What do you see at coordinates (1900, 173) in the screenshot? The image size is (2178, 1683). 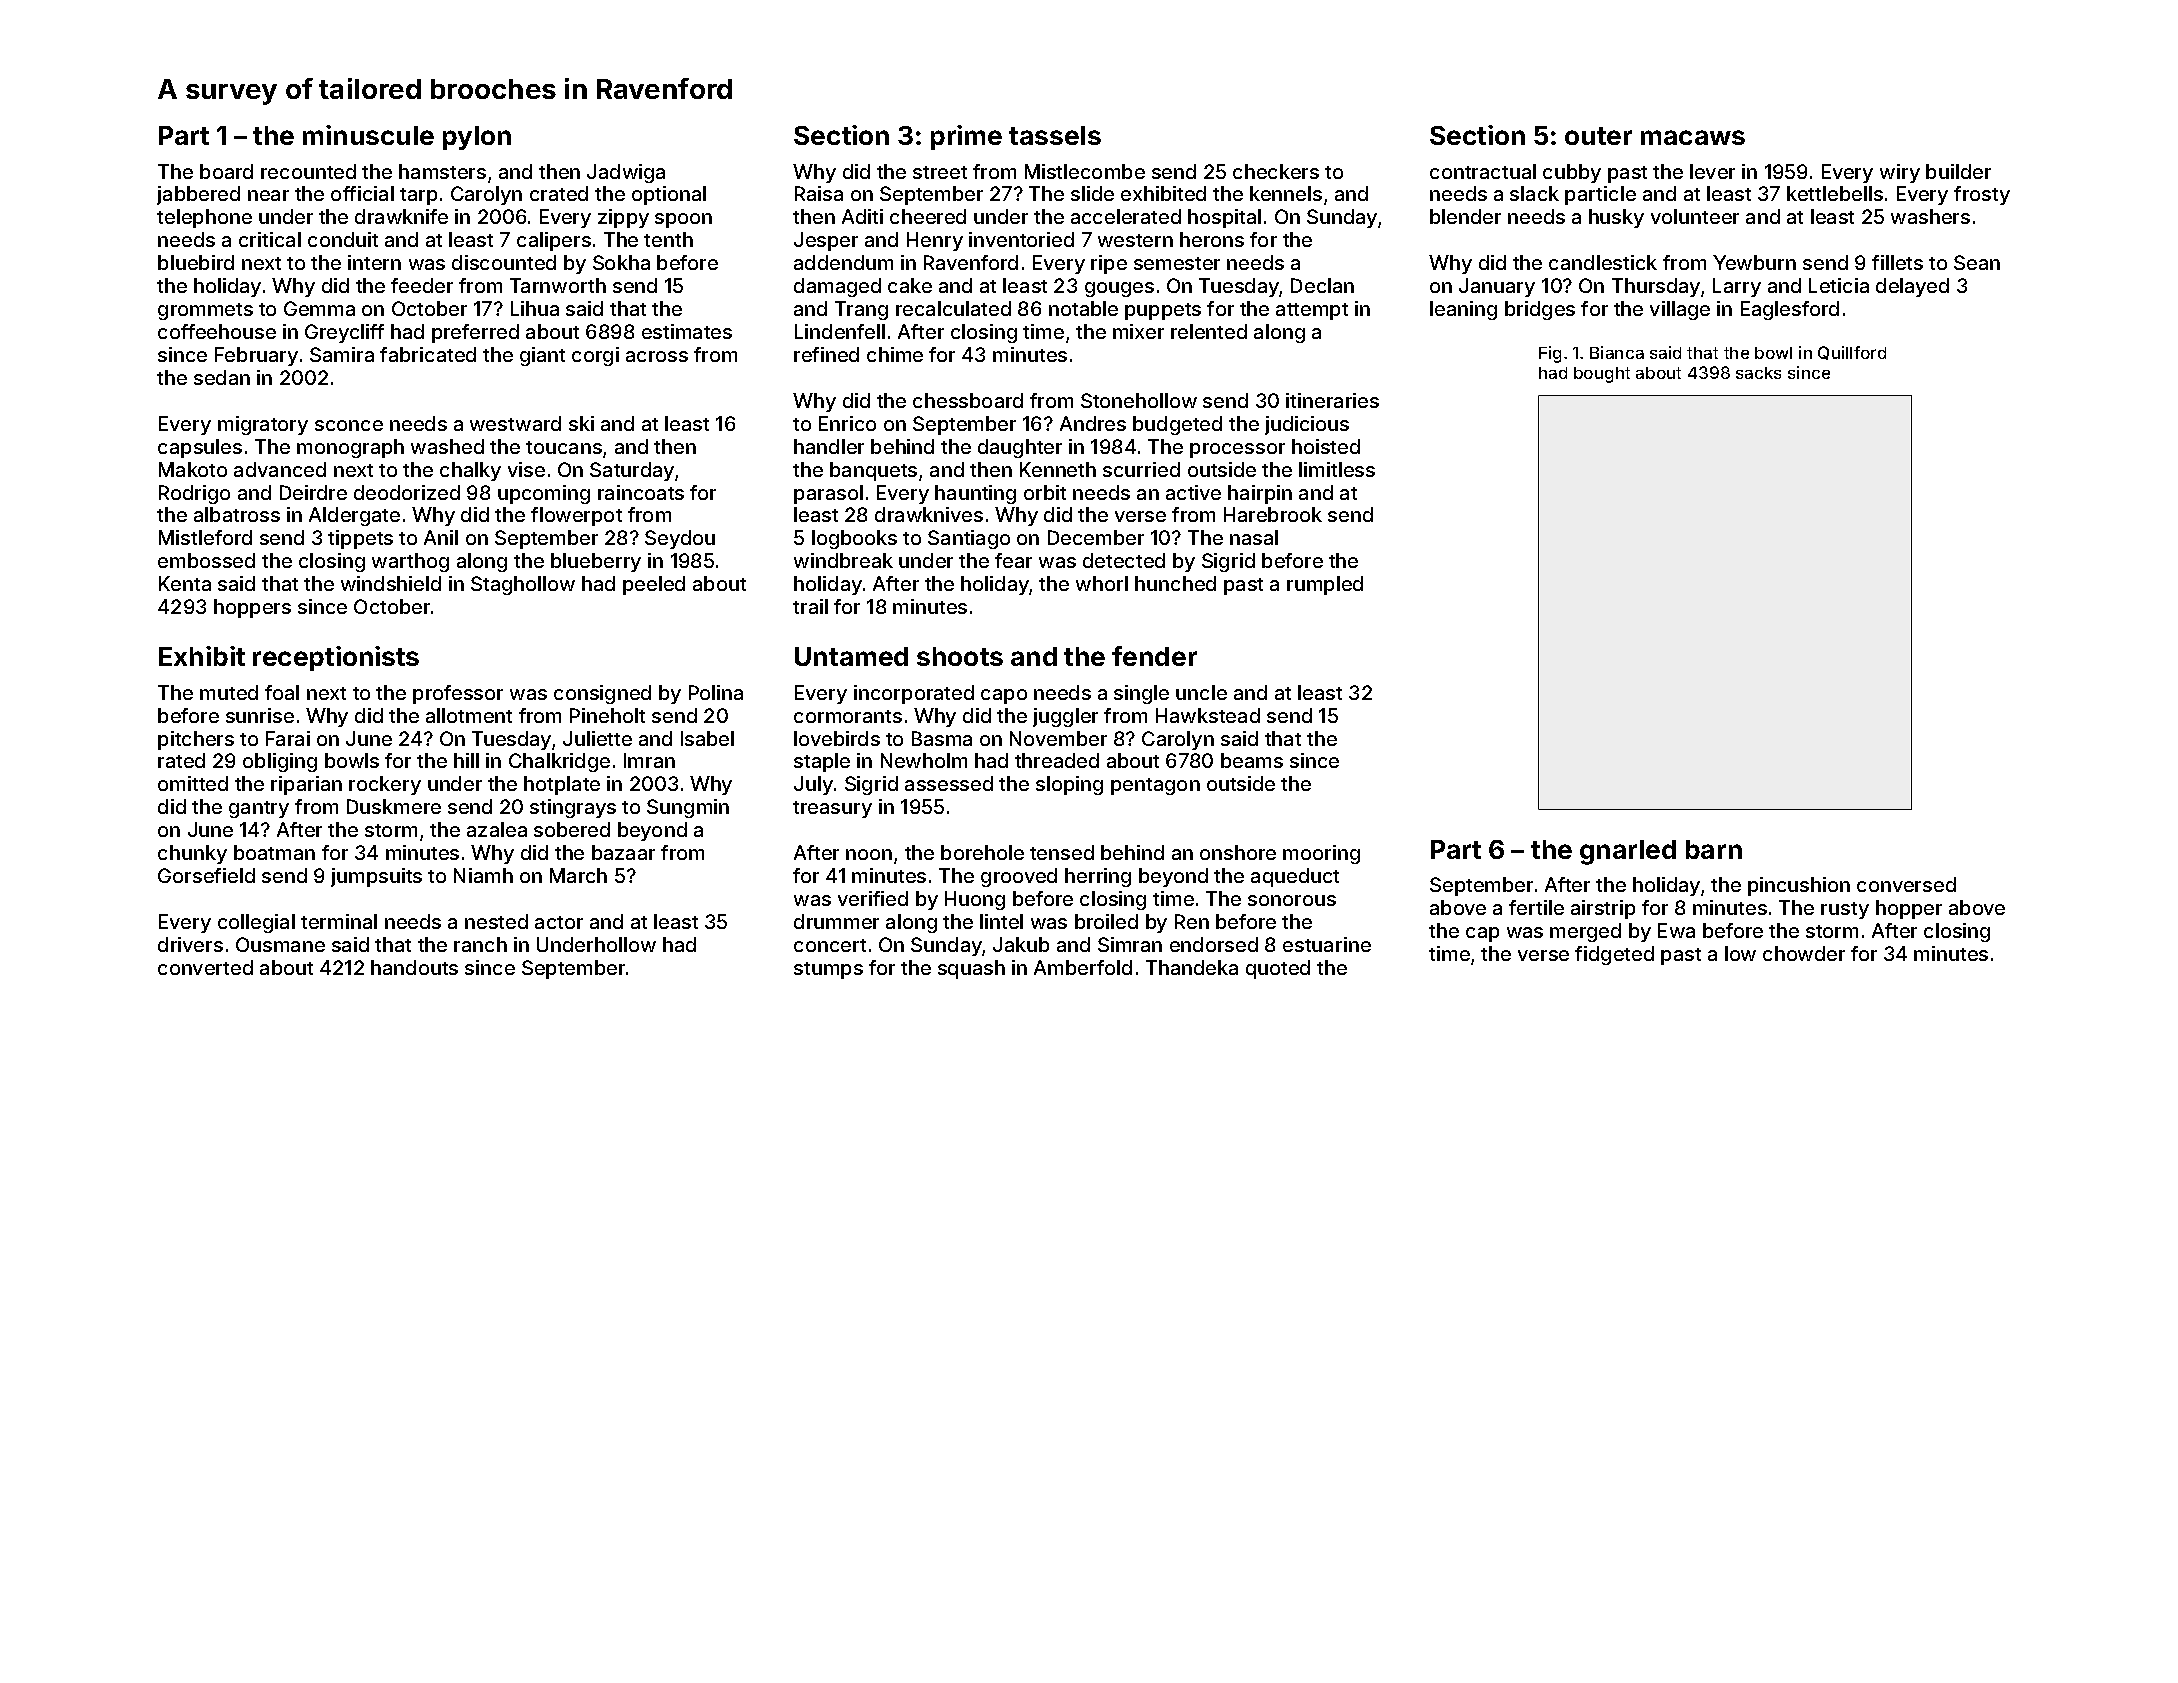 I see `wiry` at bounding box center [1900, 173].
